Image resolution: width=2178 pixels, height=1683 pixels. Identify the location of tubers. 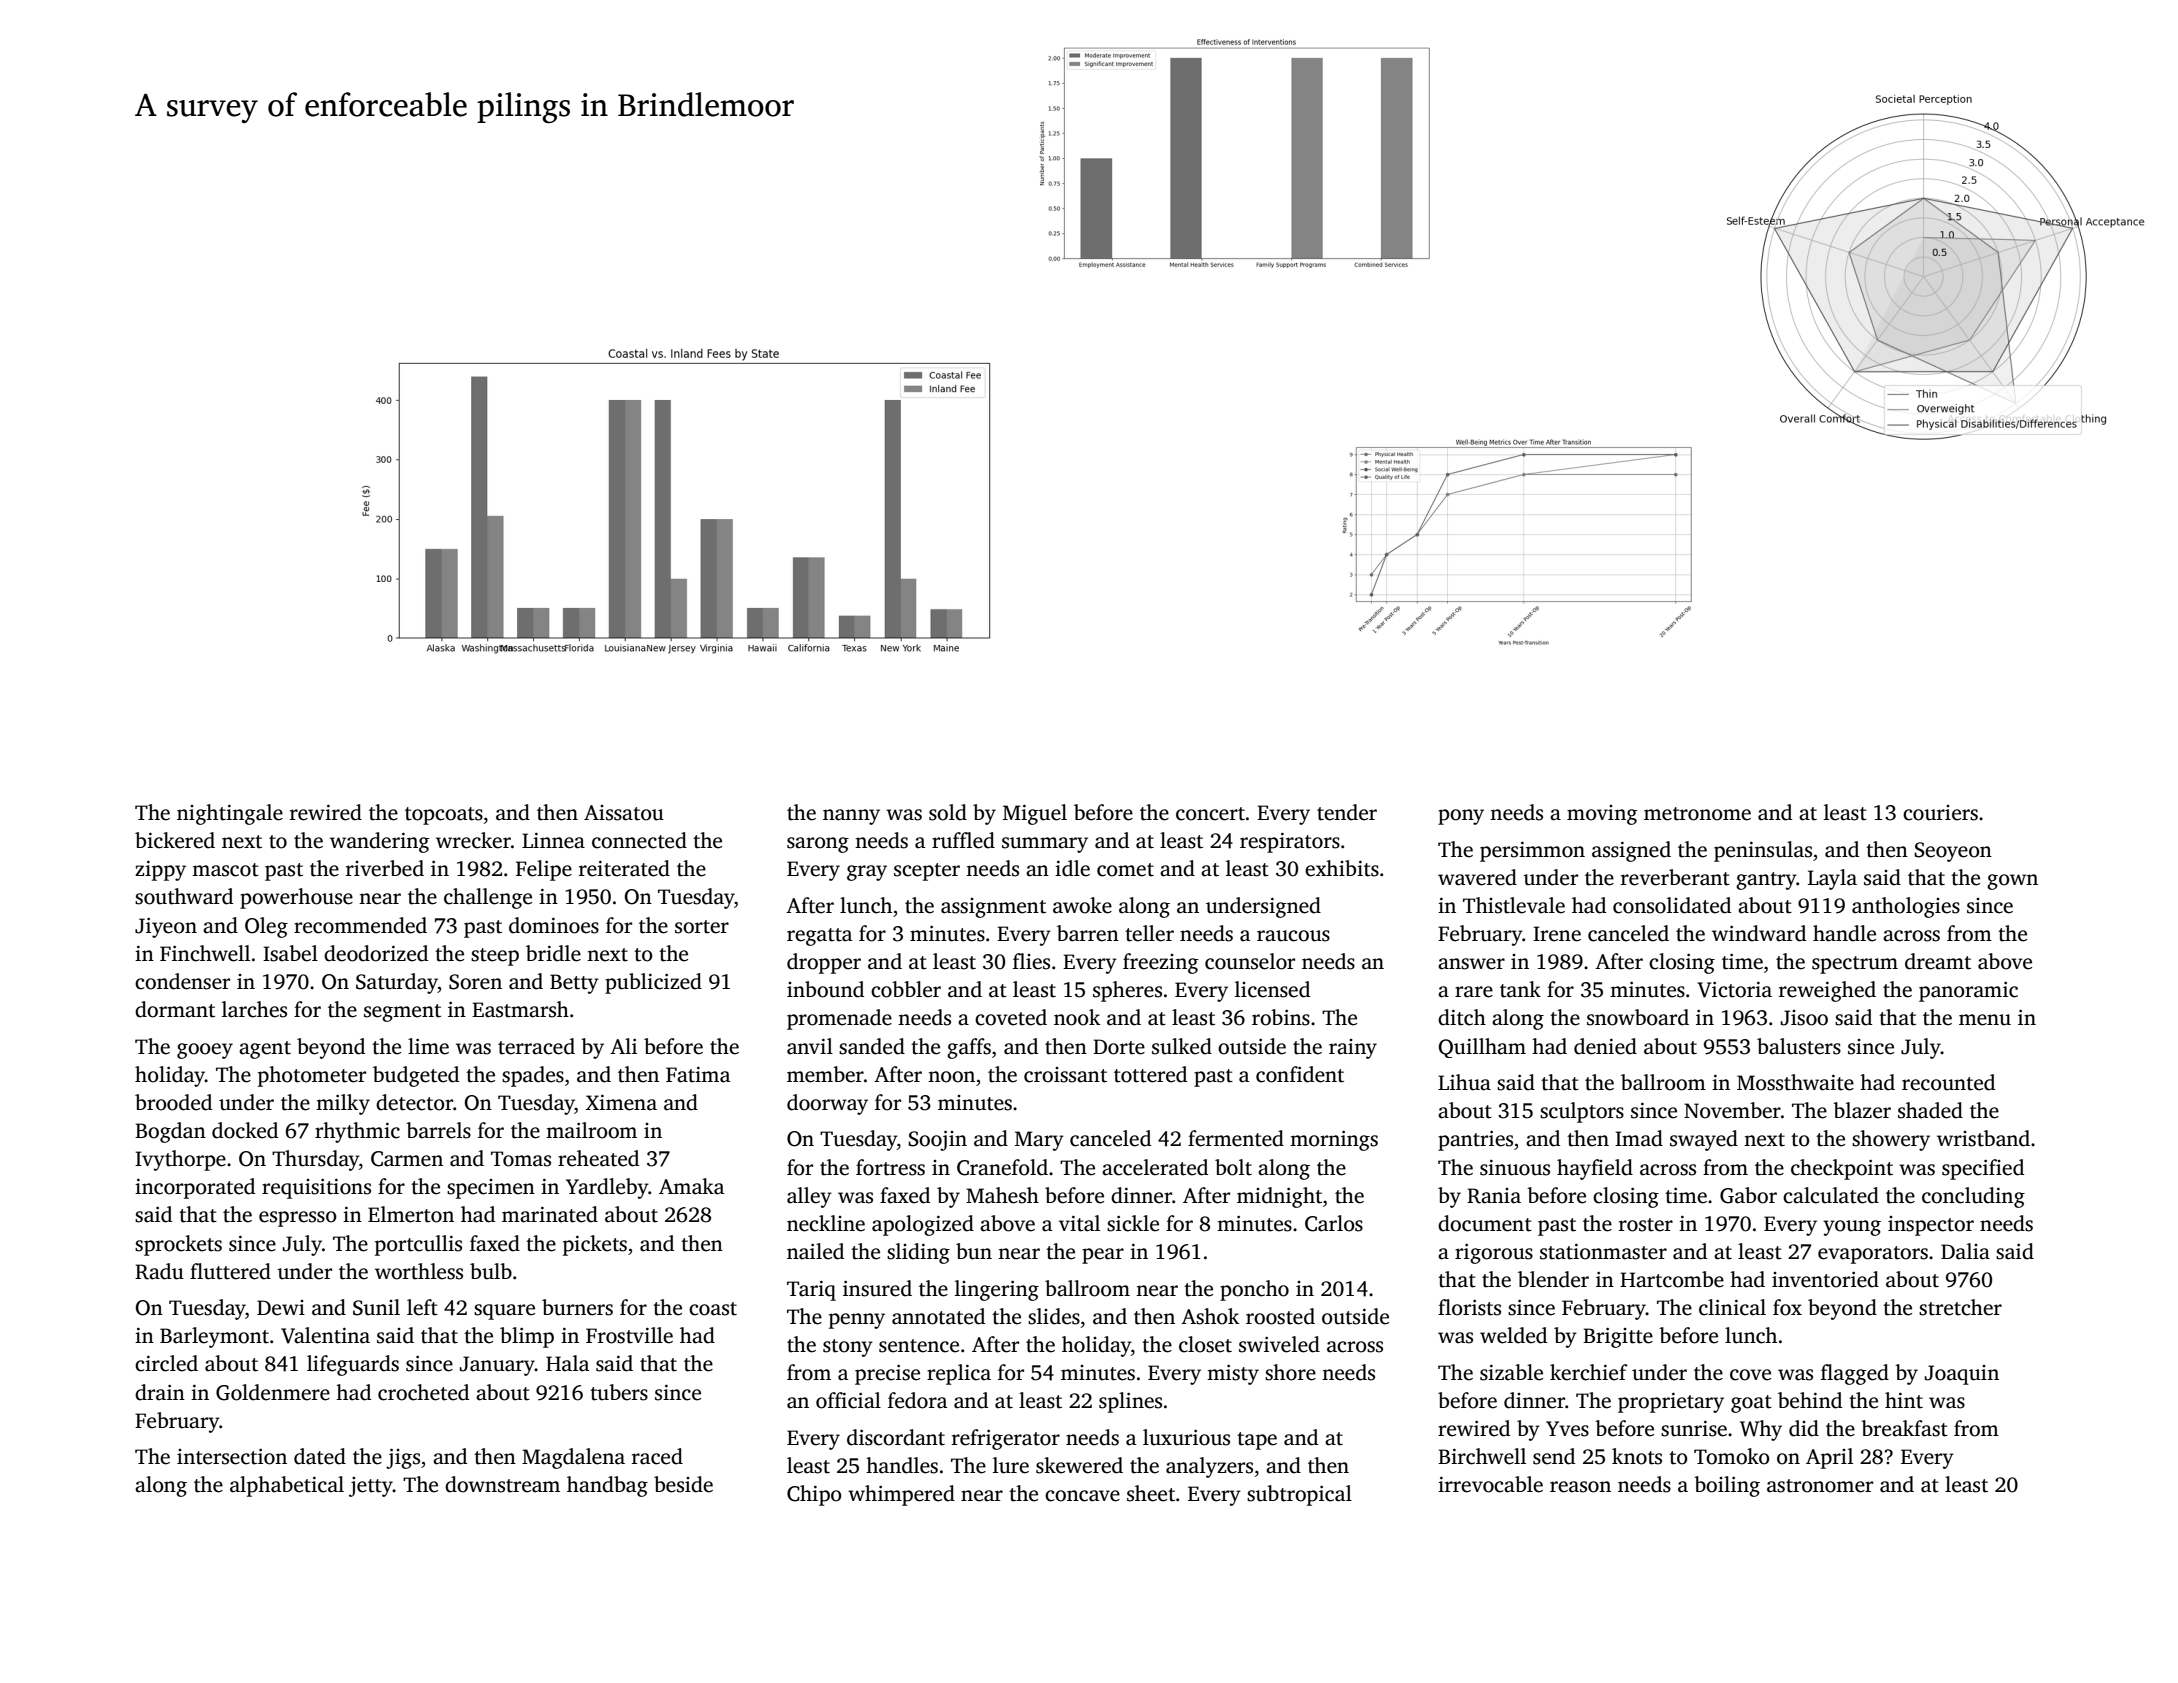
(619, 1392).
